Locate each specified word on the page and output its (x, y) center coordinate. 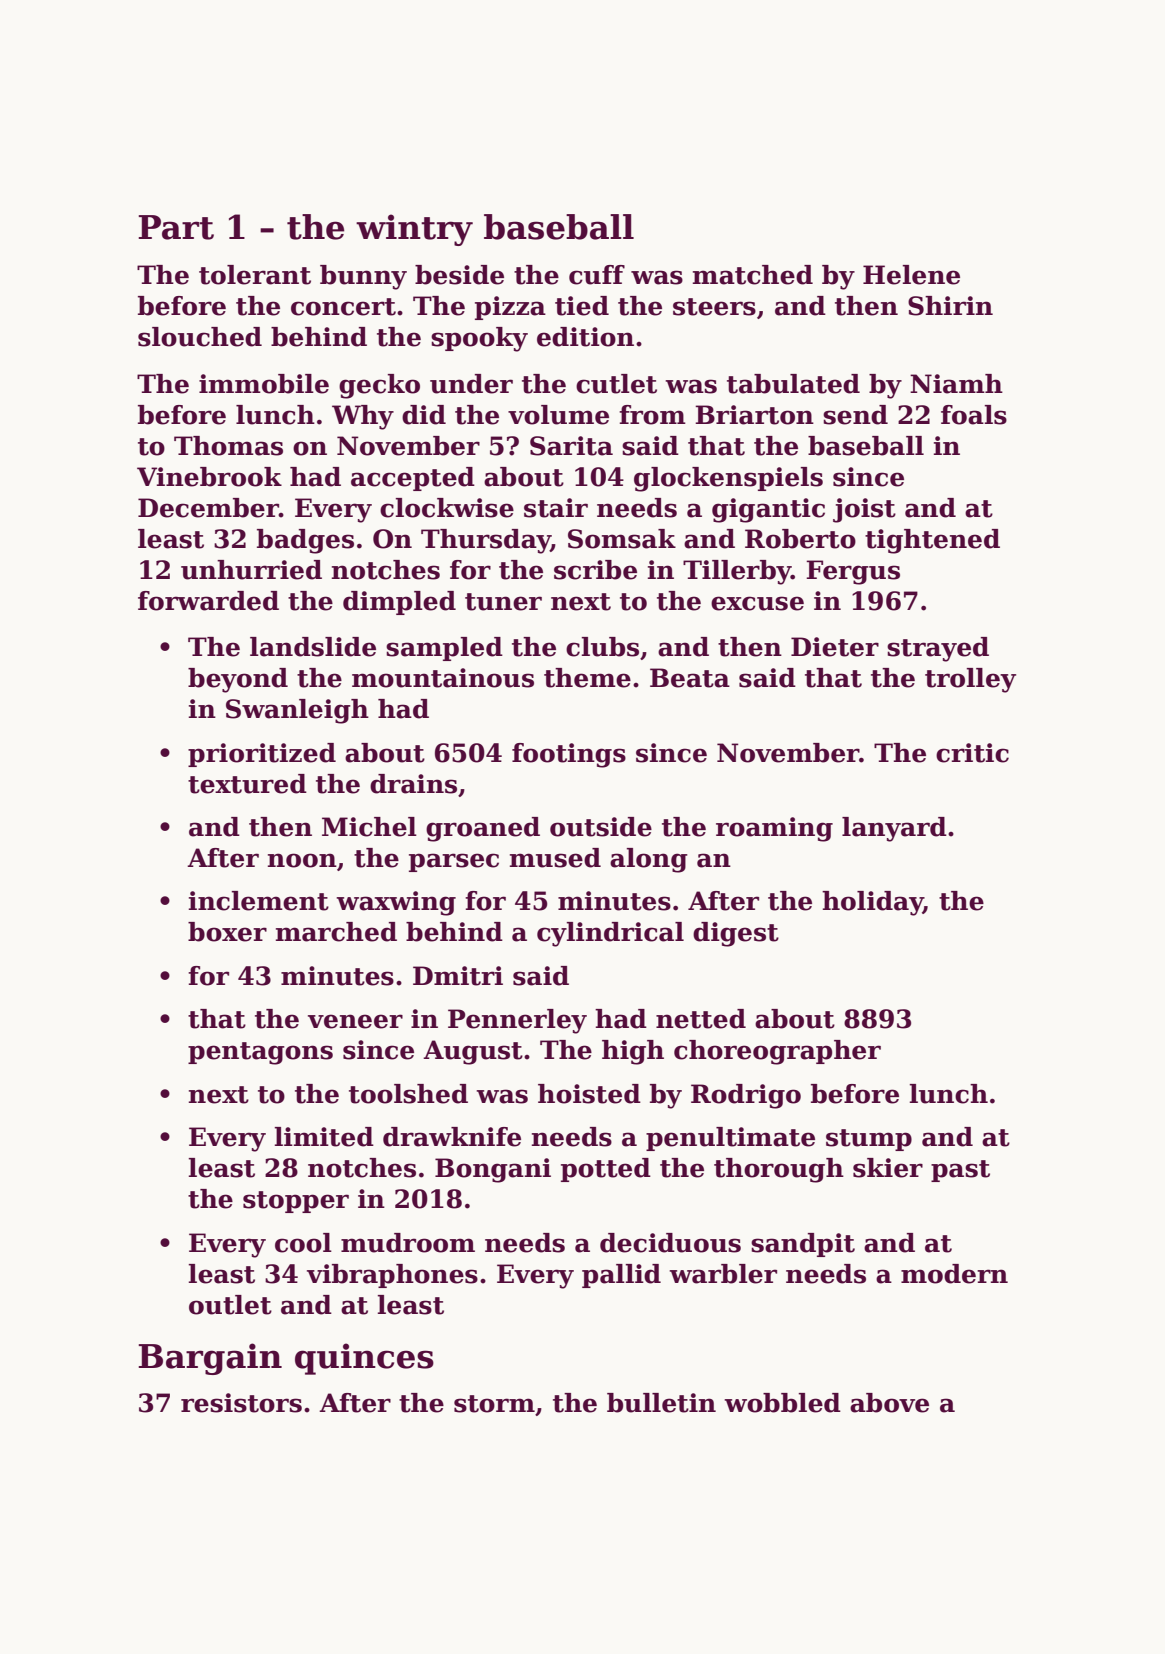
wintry (414, 230)
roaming (774, 829)
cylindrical (610, 934)
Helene (911, 275)
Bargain (210, 1359)
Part (176, 227)
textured (247, 784)
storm (494, 1404)
